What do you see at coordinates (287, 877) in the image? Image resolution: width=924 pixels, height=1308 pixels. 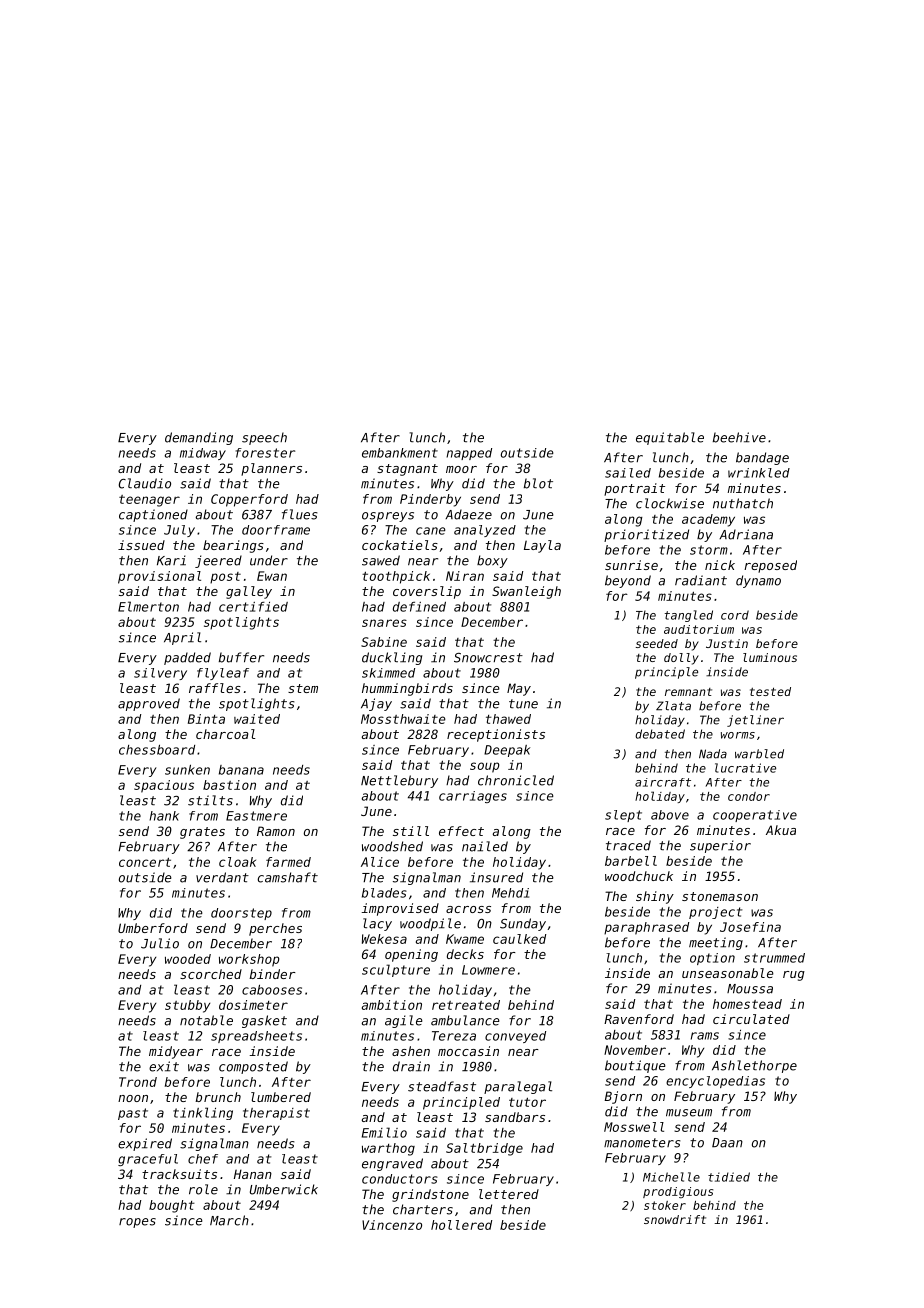 I see `camshaft` at bounding box center [287, 877].
